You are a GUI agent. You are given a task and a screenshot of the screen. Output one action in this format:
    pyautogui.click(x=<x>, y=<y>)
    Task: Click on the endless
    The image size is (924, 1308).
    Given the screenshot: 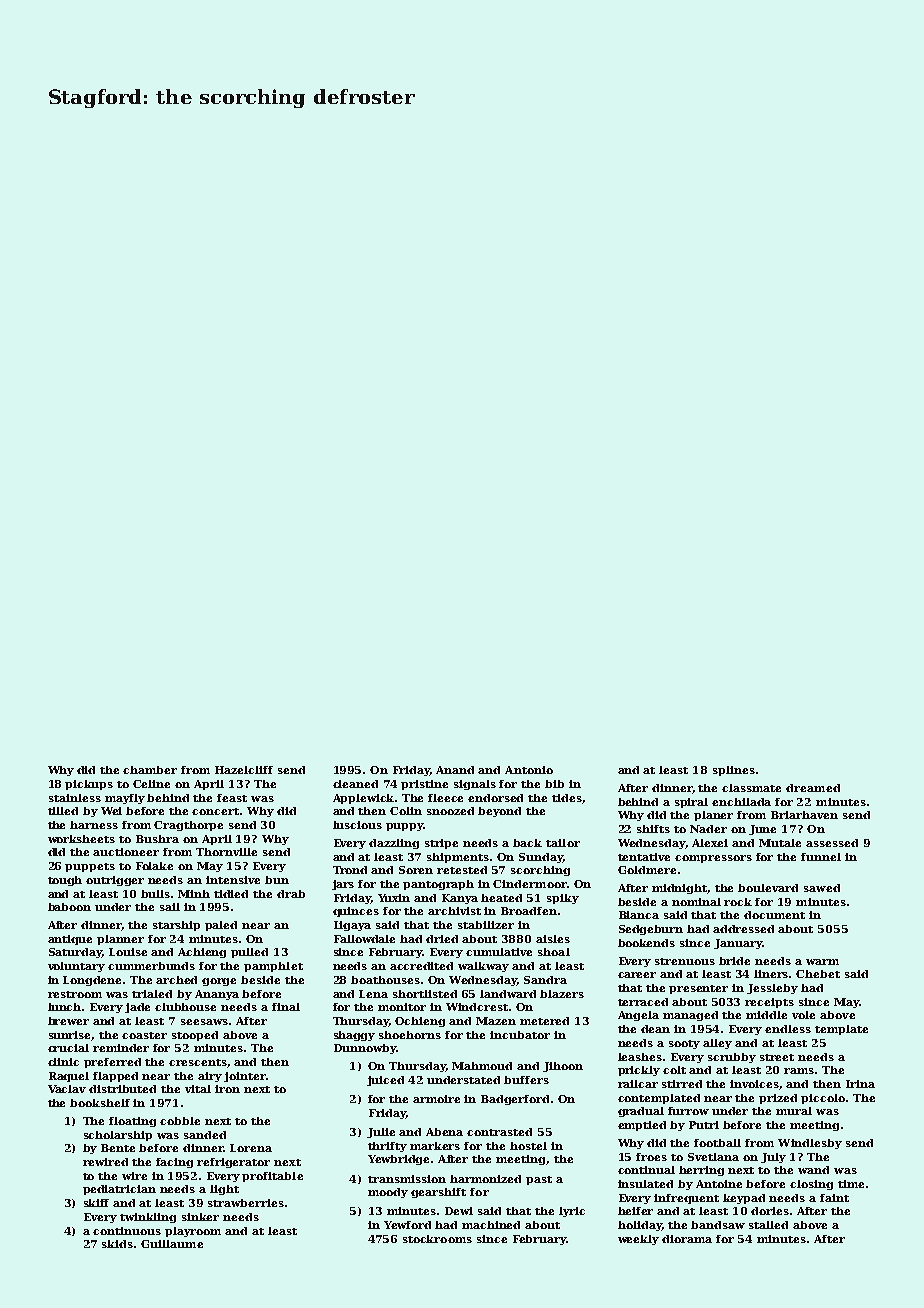 What is the action you would take?
    pyautogui.click(x=788, y=1029)
